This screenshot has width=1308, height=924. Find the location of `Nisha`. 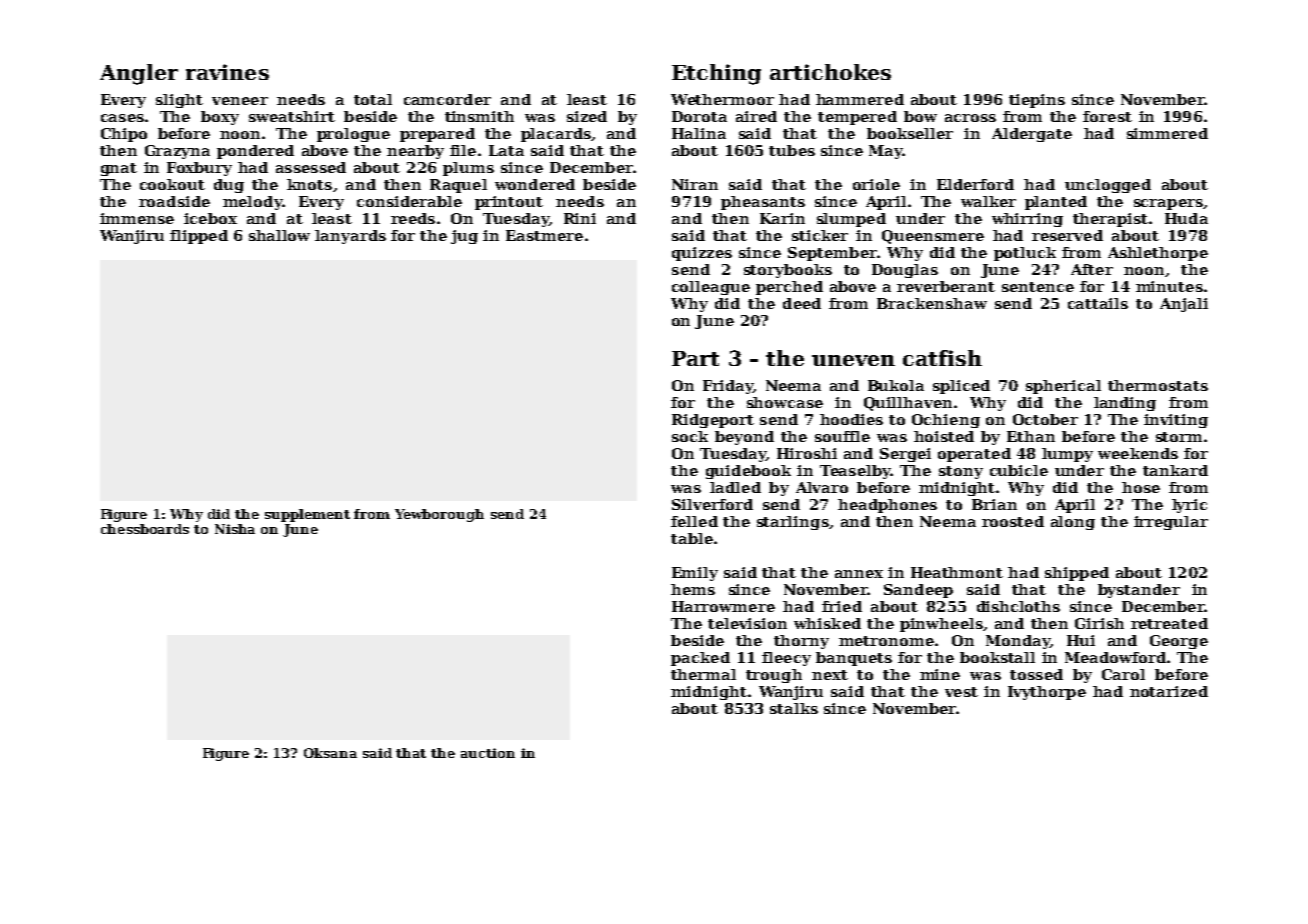

Nisha is located at coordinates (235, 529).
